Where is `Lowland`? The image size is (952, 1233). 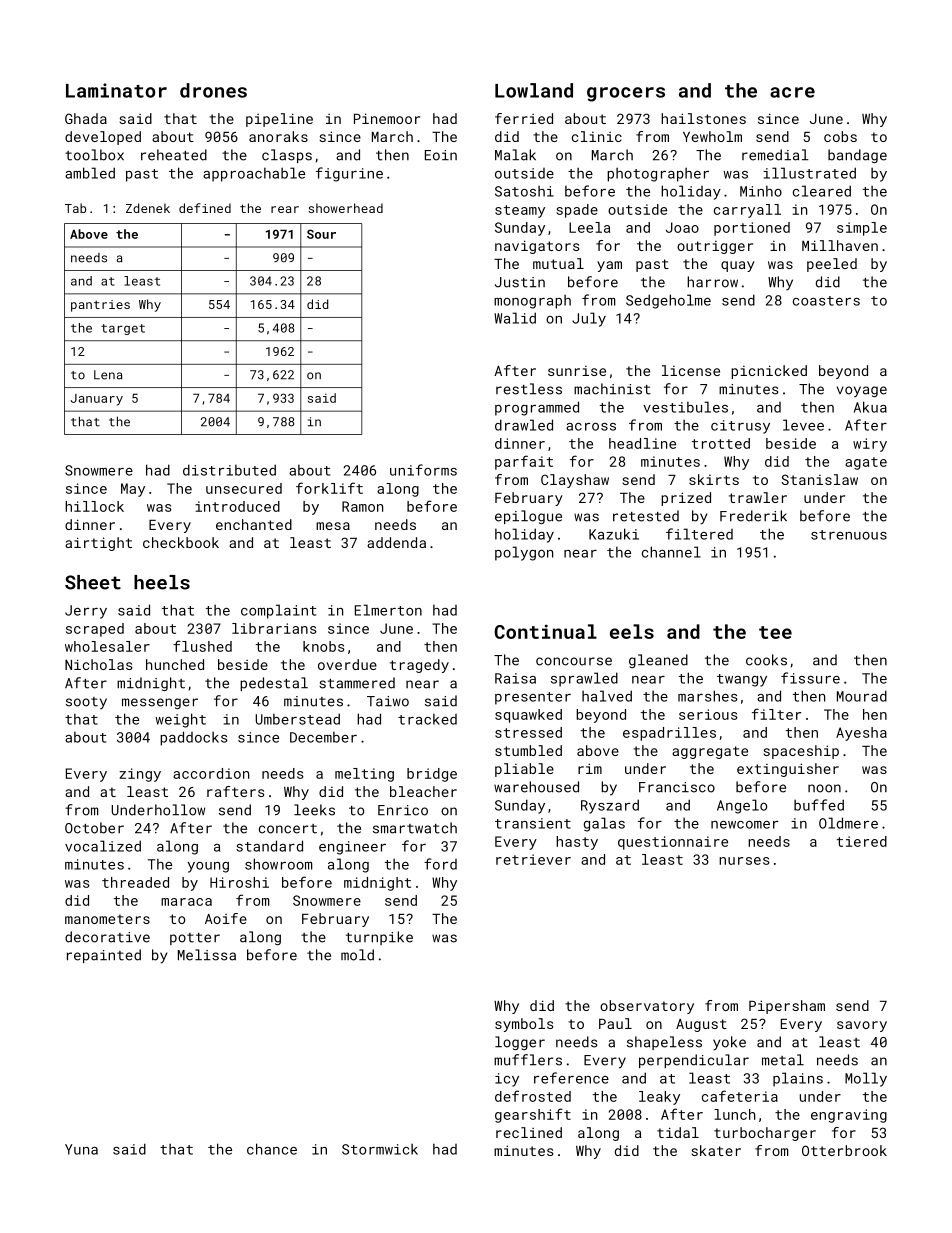 Lowland is located at coordinates (534, 90).
